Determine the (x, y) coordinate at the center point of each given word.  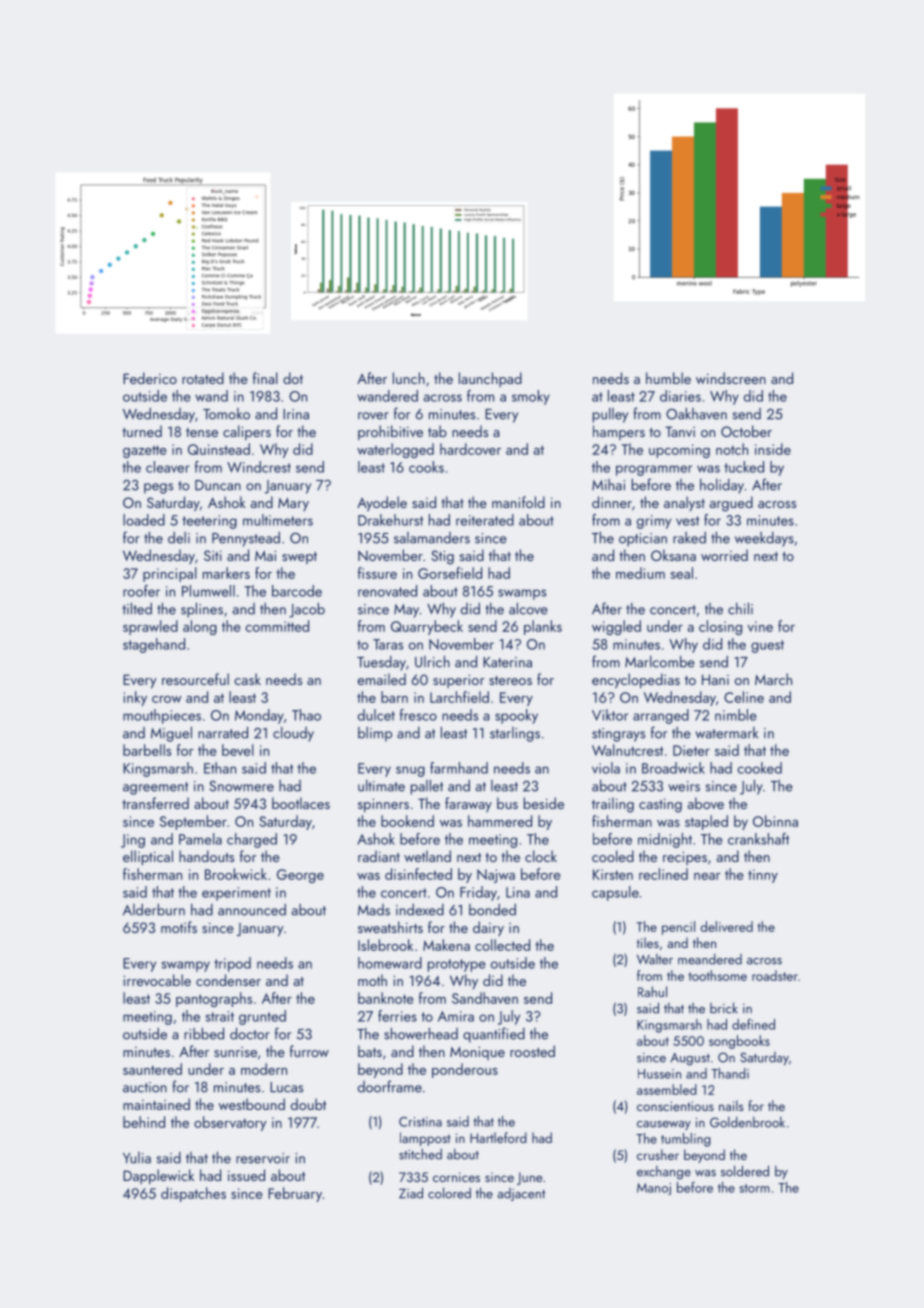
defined (753, 1024)
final (265, 378)
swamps (522, 594)
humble (668, 378)
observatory (230, 1123)
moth (372, 980)
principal (170, 574)
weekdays (764, 539)
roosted (532, 1051)
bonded (492, 910)
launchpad (490, 379)
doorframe (390, 1086)
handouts (206, 856)
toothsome (718, 975)
